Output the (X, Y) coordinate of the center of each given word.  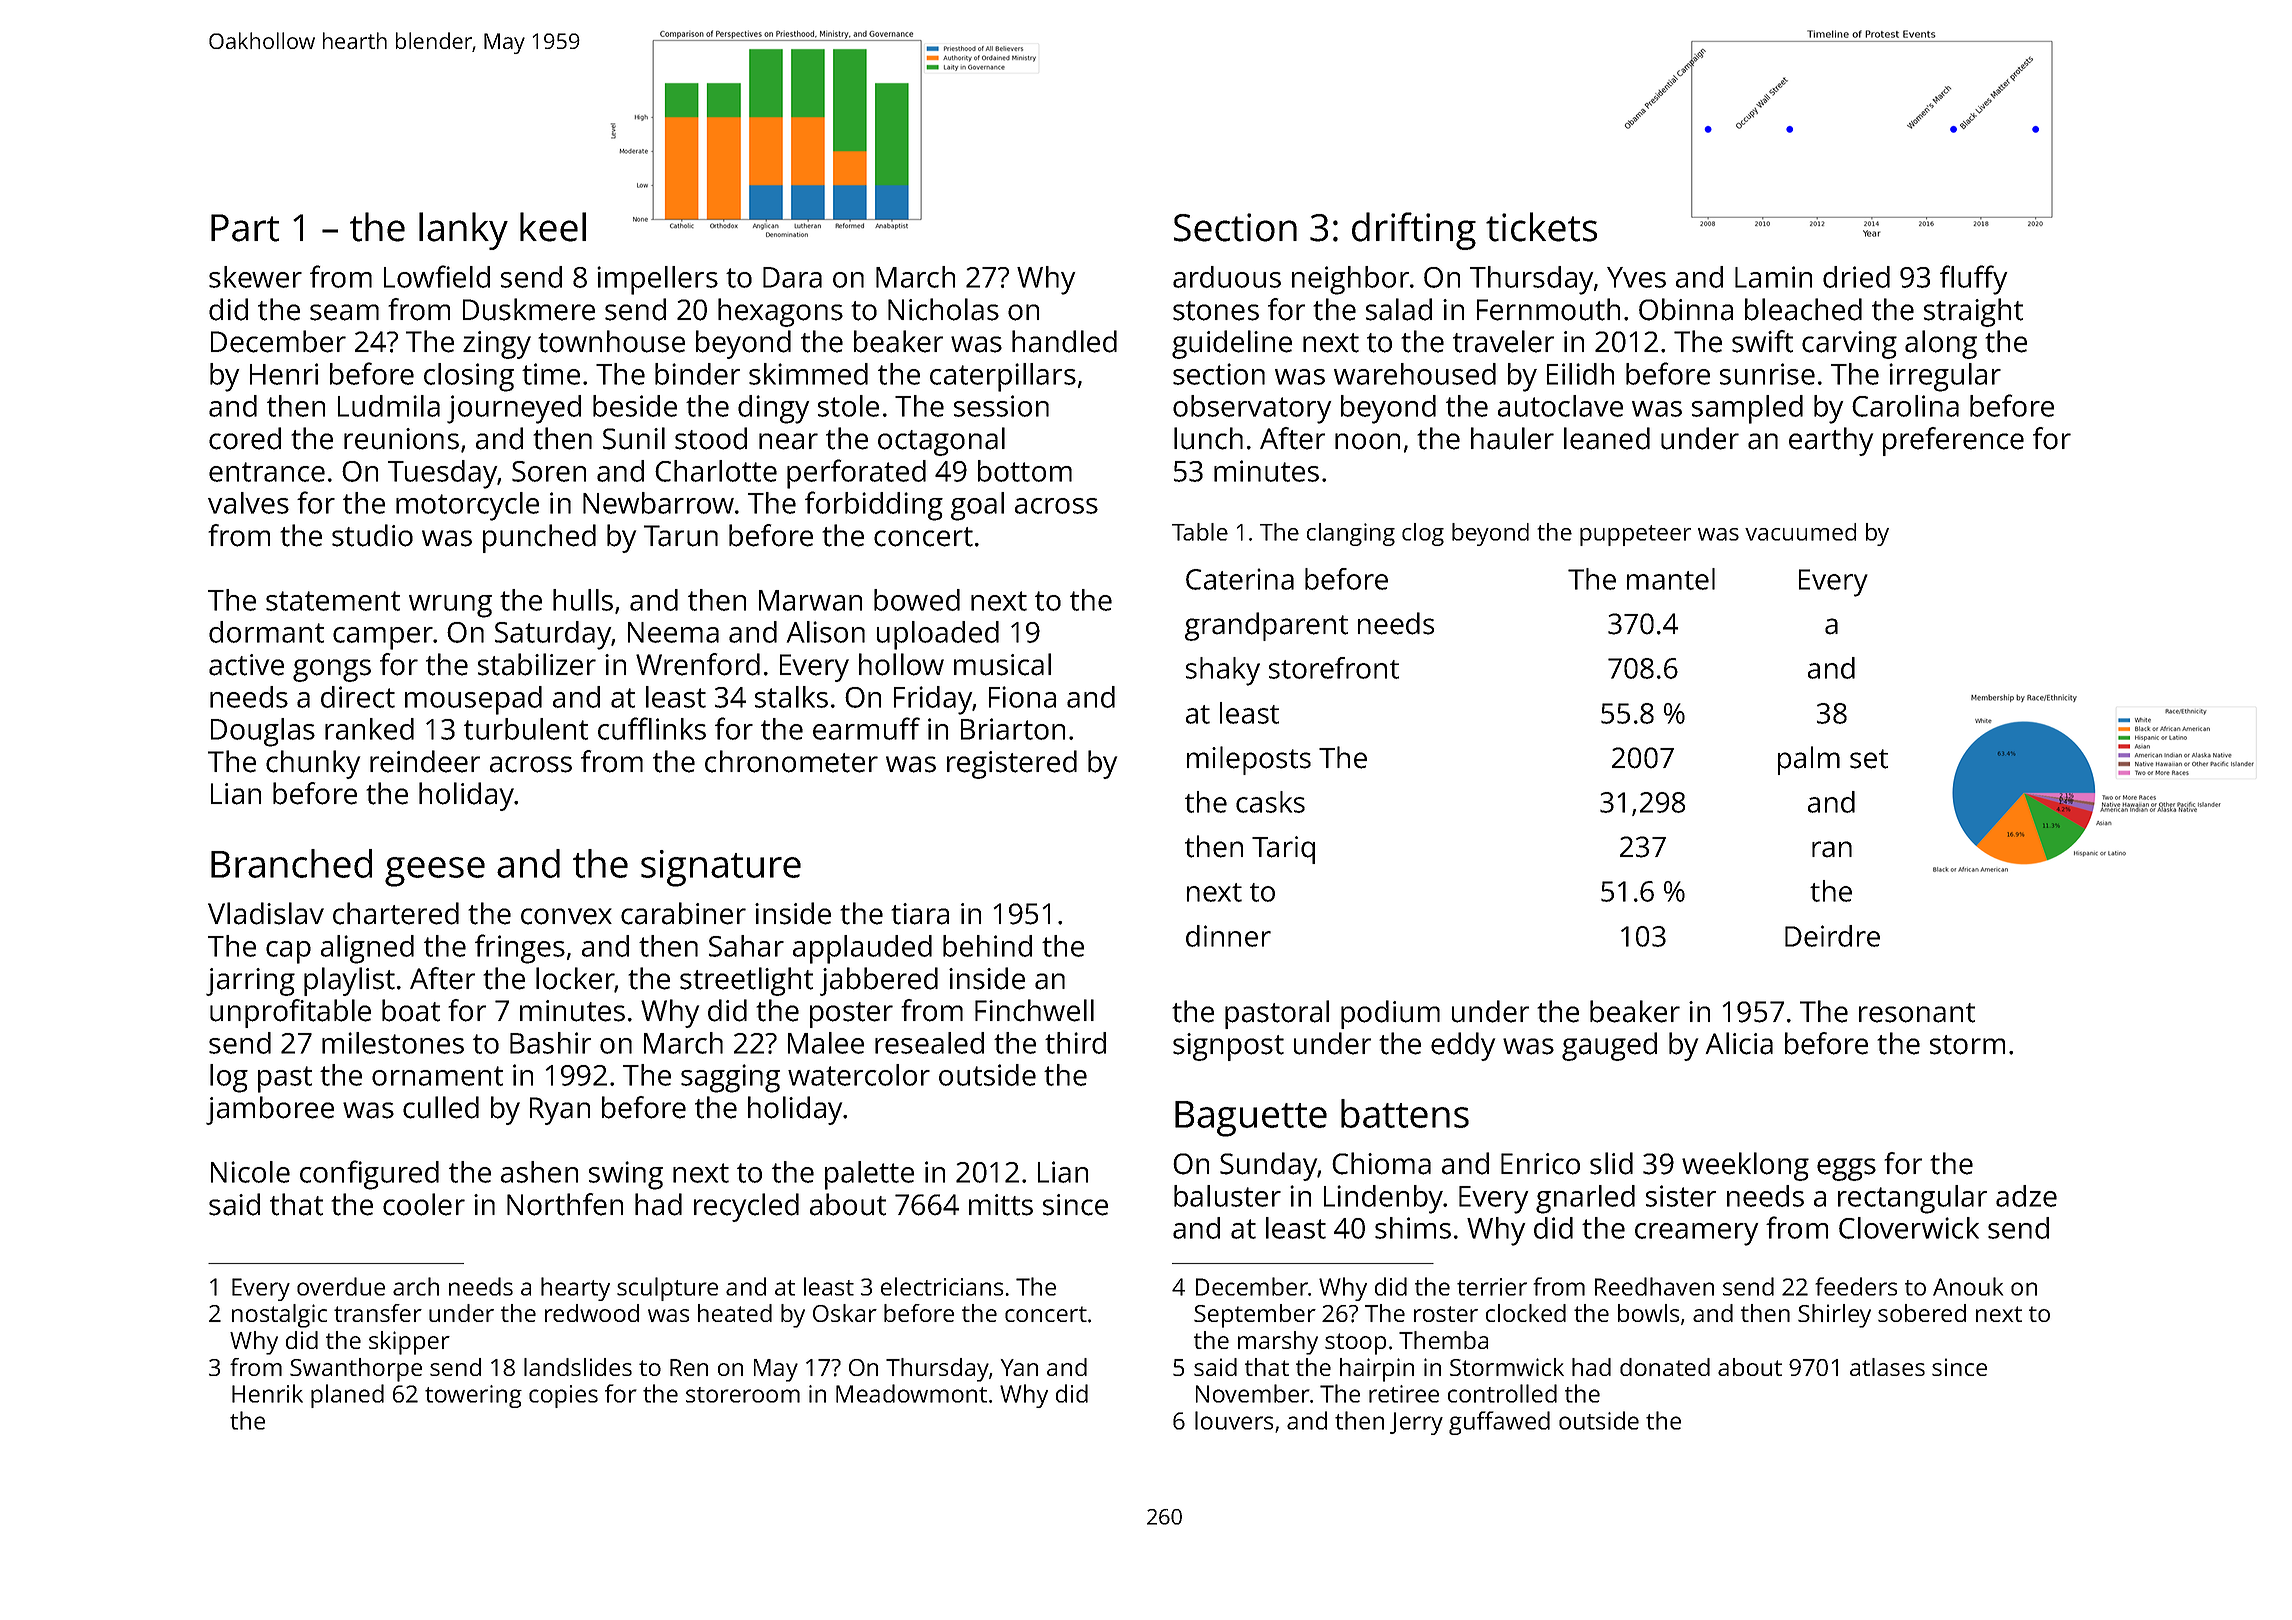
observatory (1252, 409)
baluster (1227, 1196)
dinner (1228, 936)
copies (563, 1396)
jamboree (270, 1110)
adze (2026, 1196)
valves (248, 503)
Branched (291, 863)
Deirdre (1832, 936)
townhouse (611, 341)
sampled (1747, 409)
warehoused (1415, 374)
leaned (1607, 438)
